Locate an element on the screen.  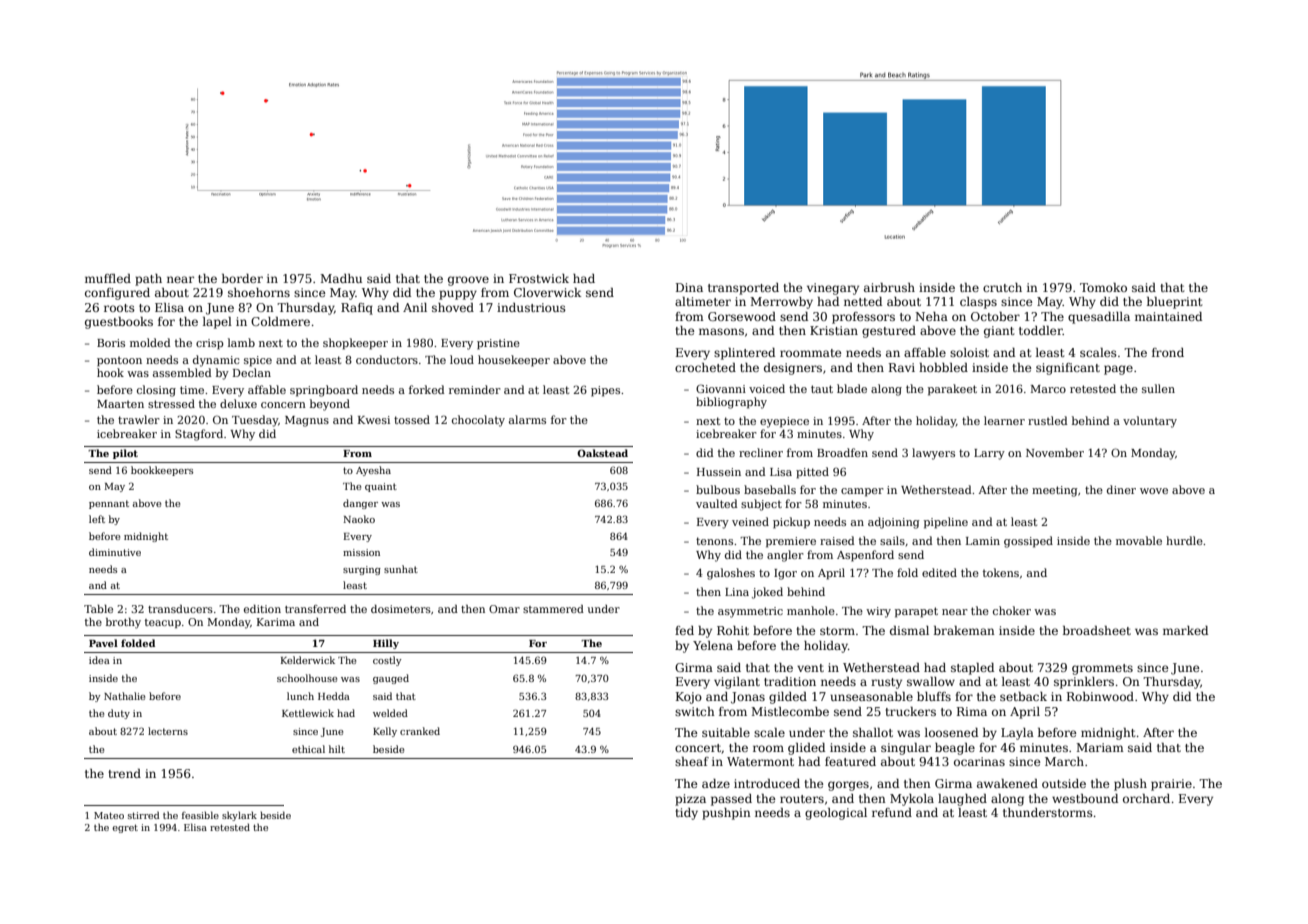
tokens is located at coordinates (1001, 572).
